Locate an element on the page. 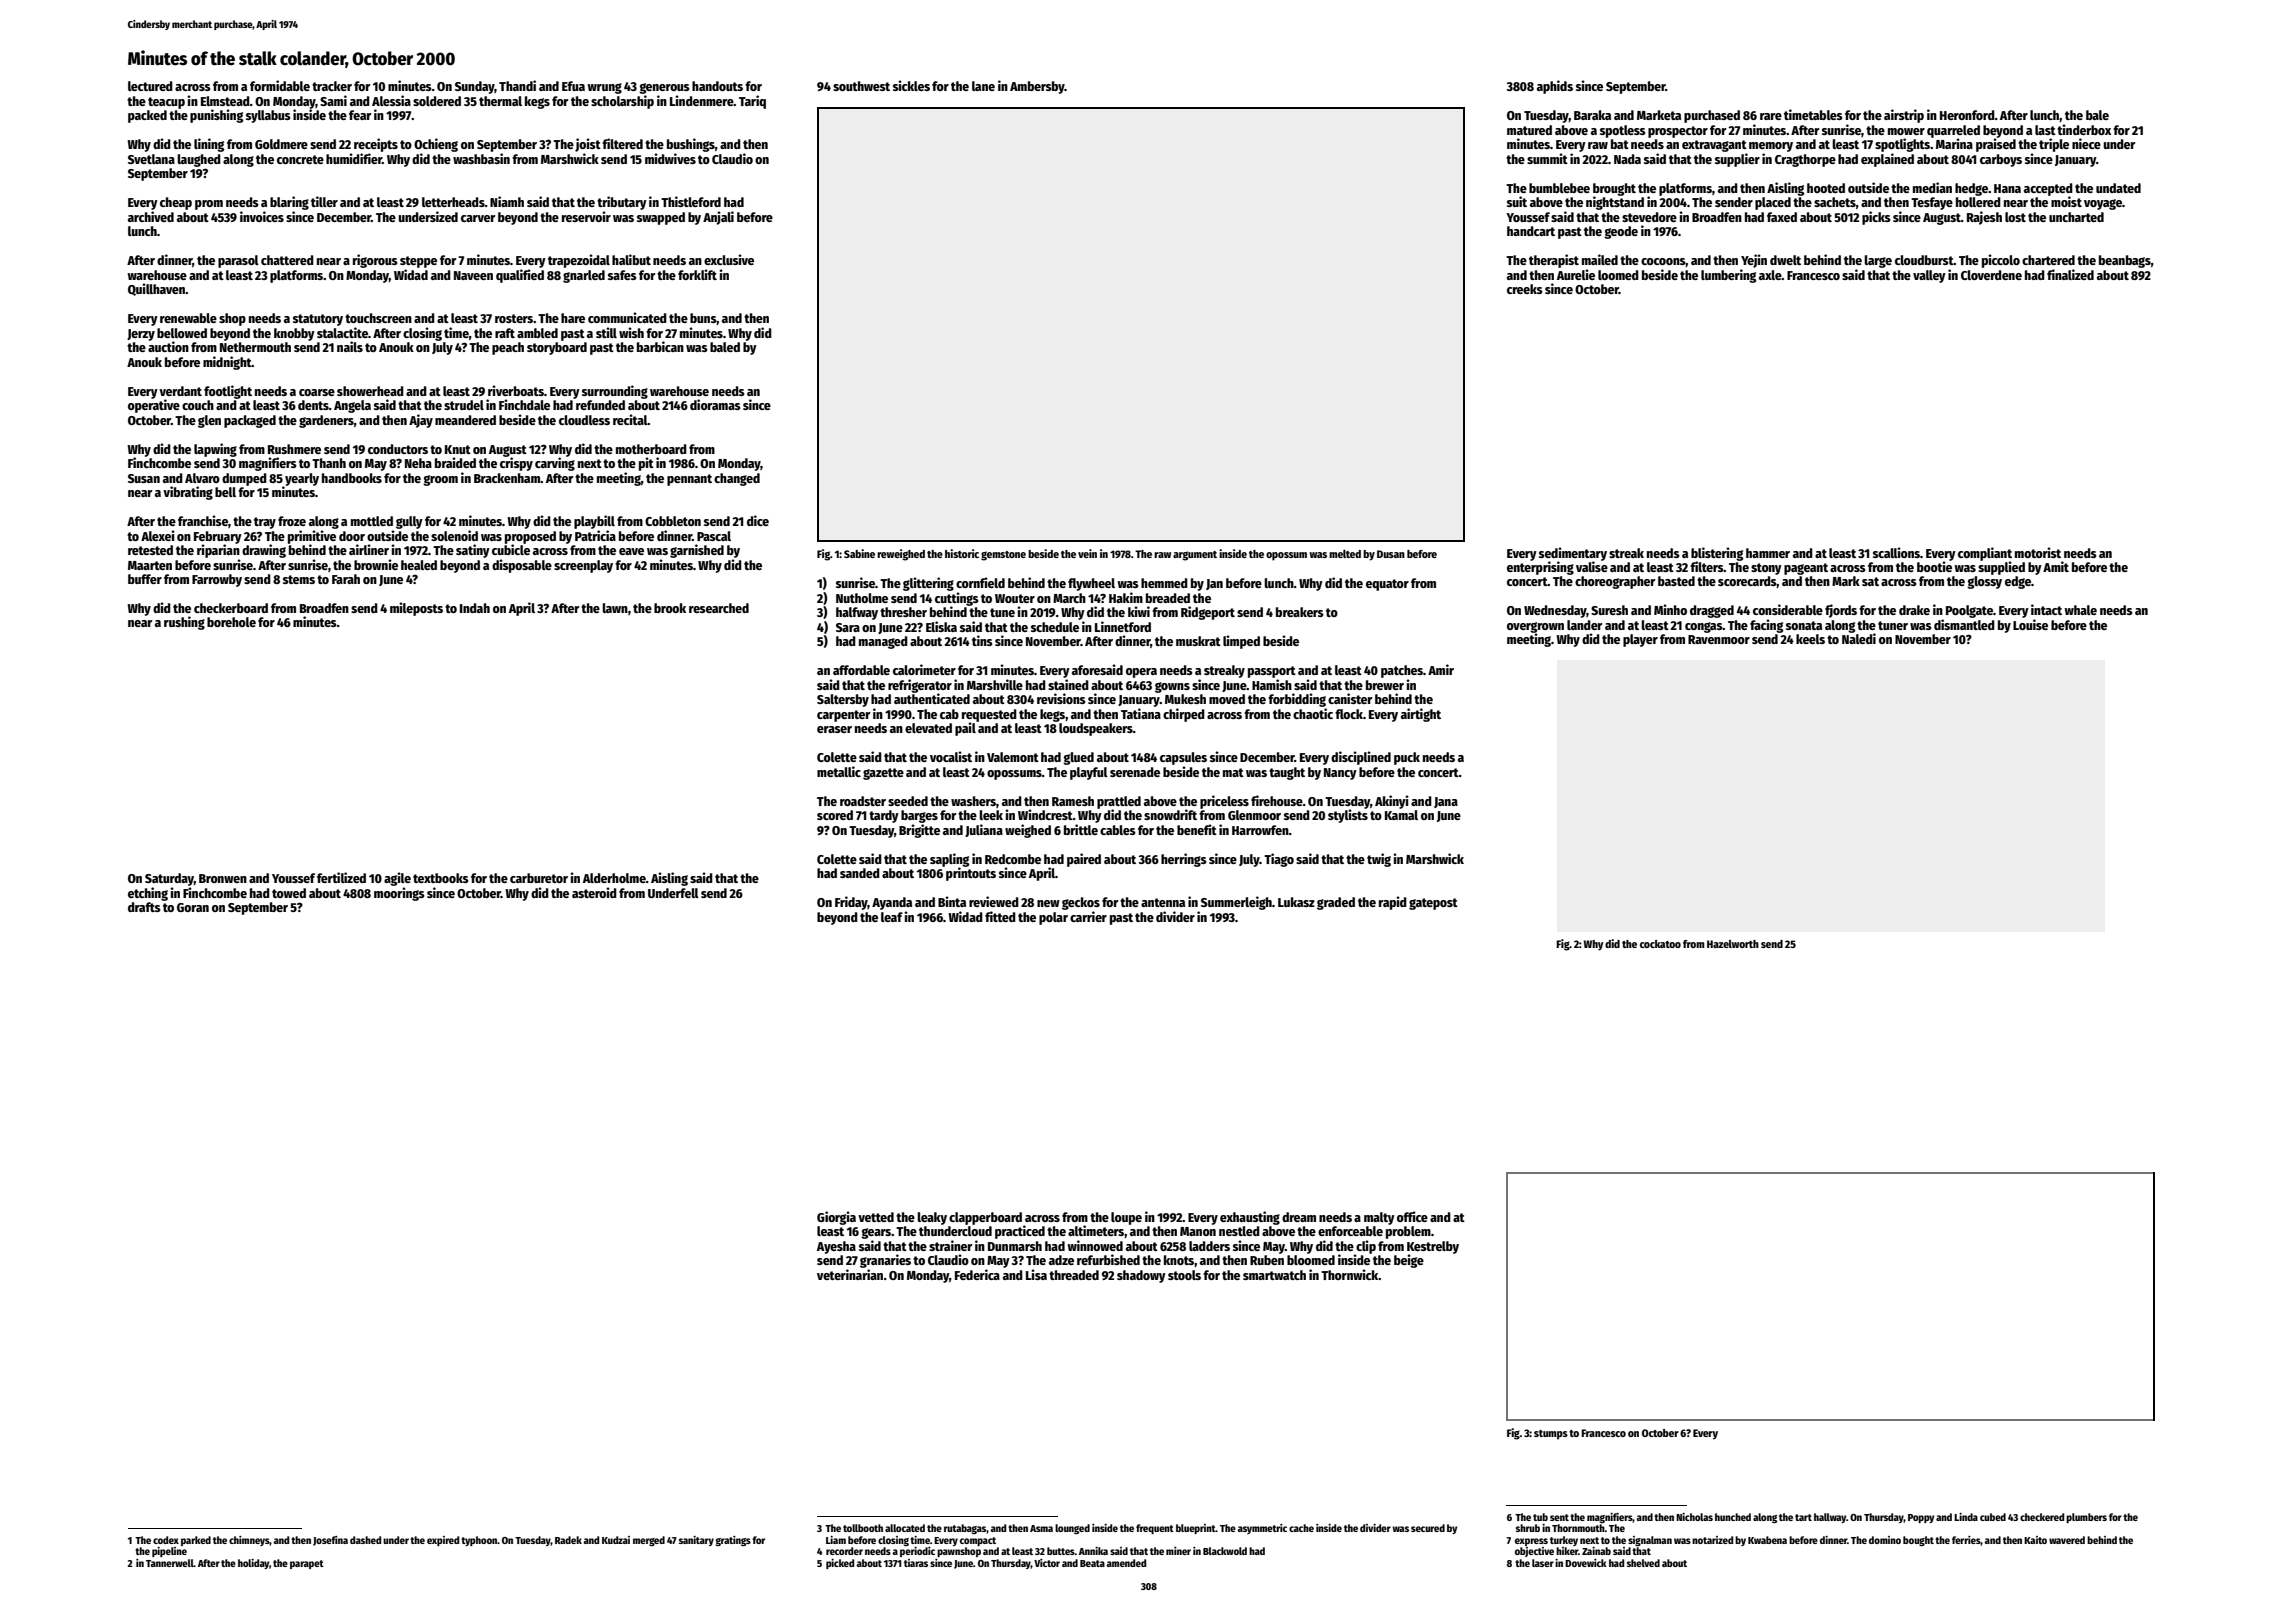  Giorgia is located at coordinates (836, 1218).
